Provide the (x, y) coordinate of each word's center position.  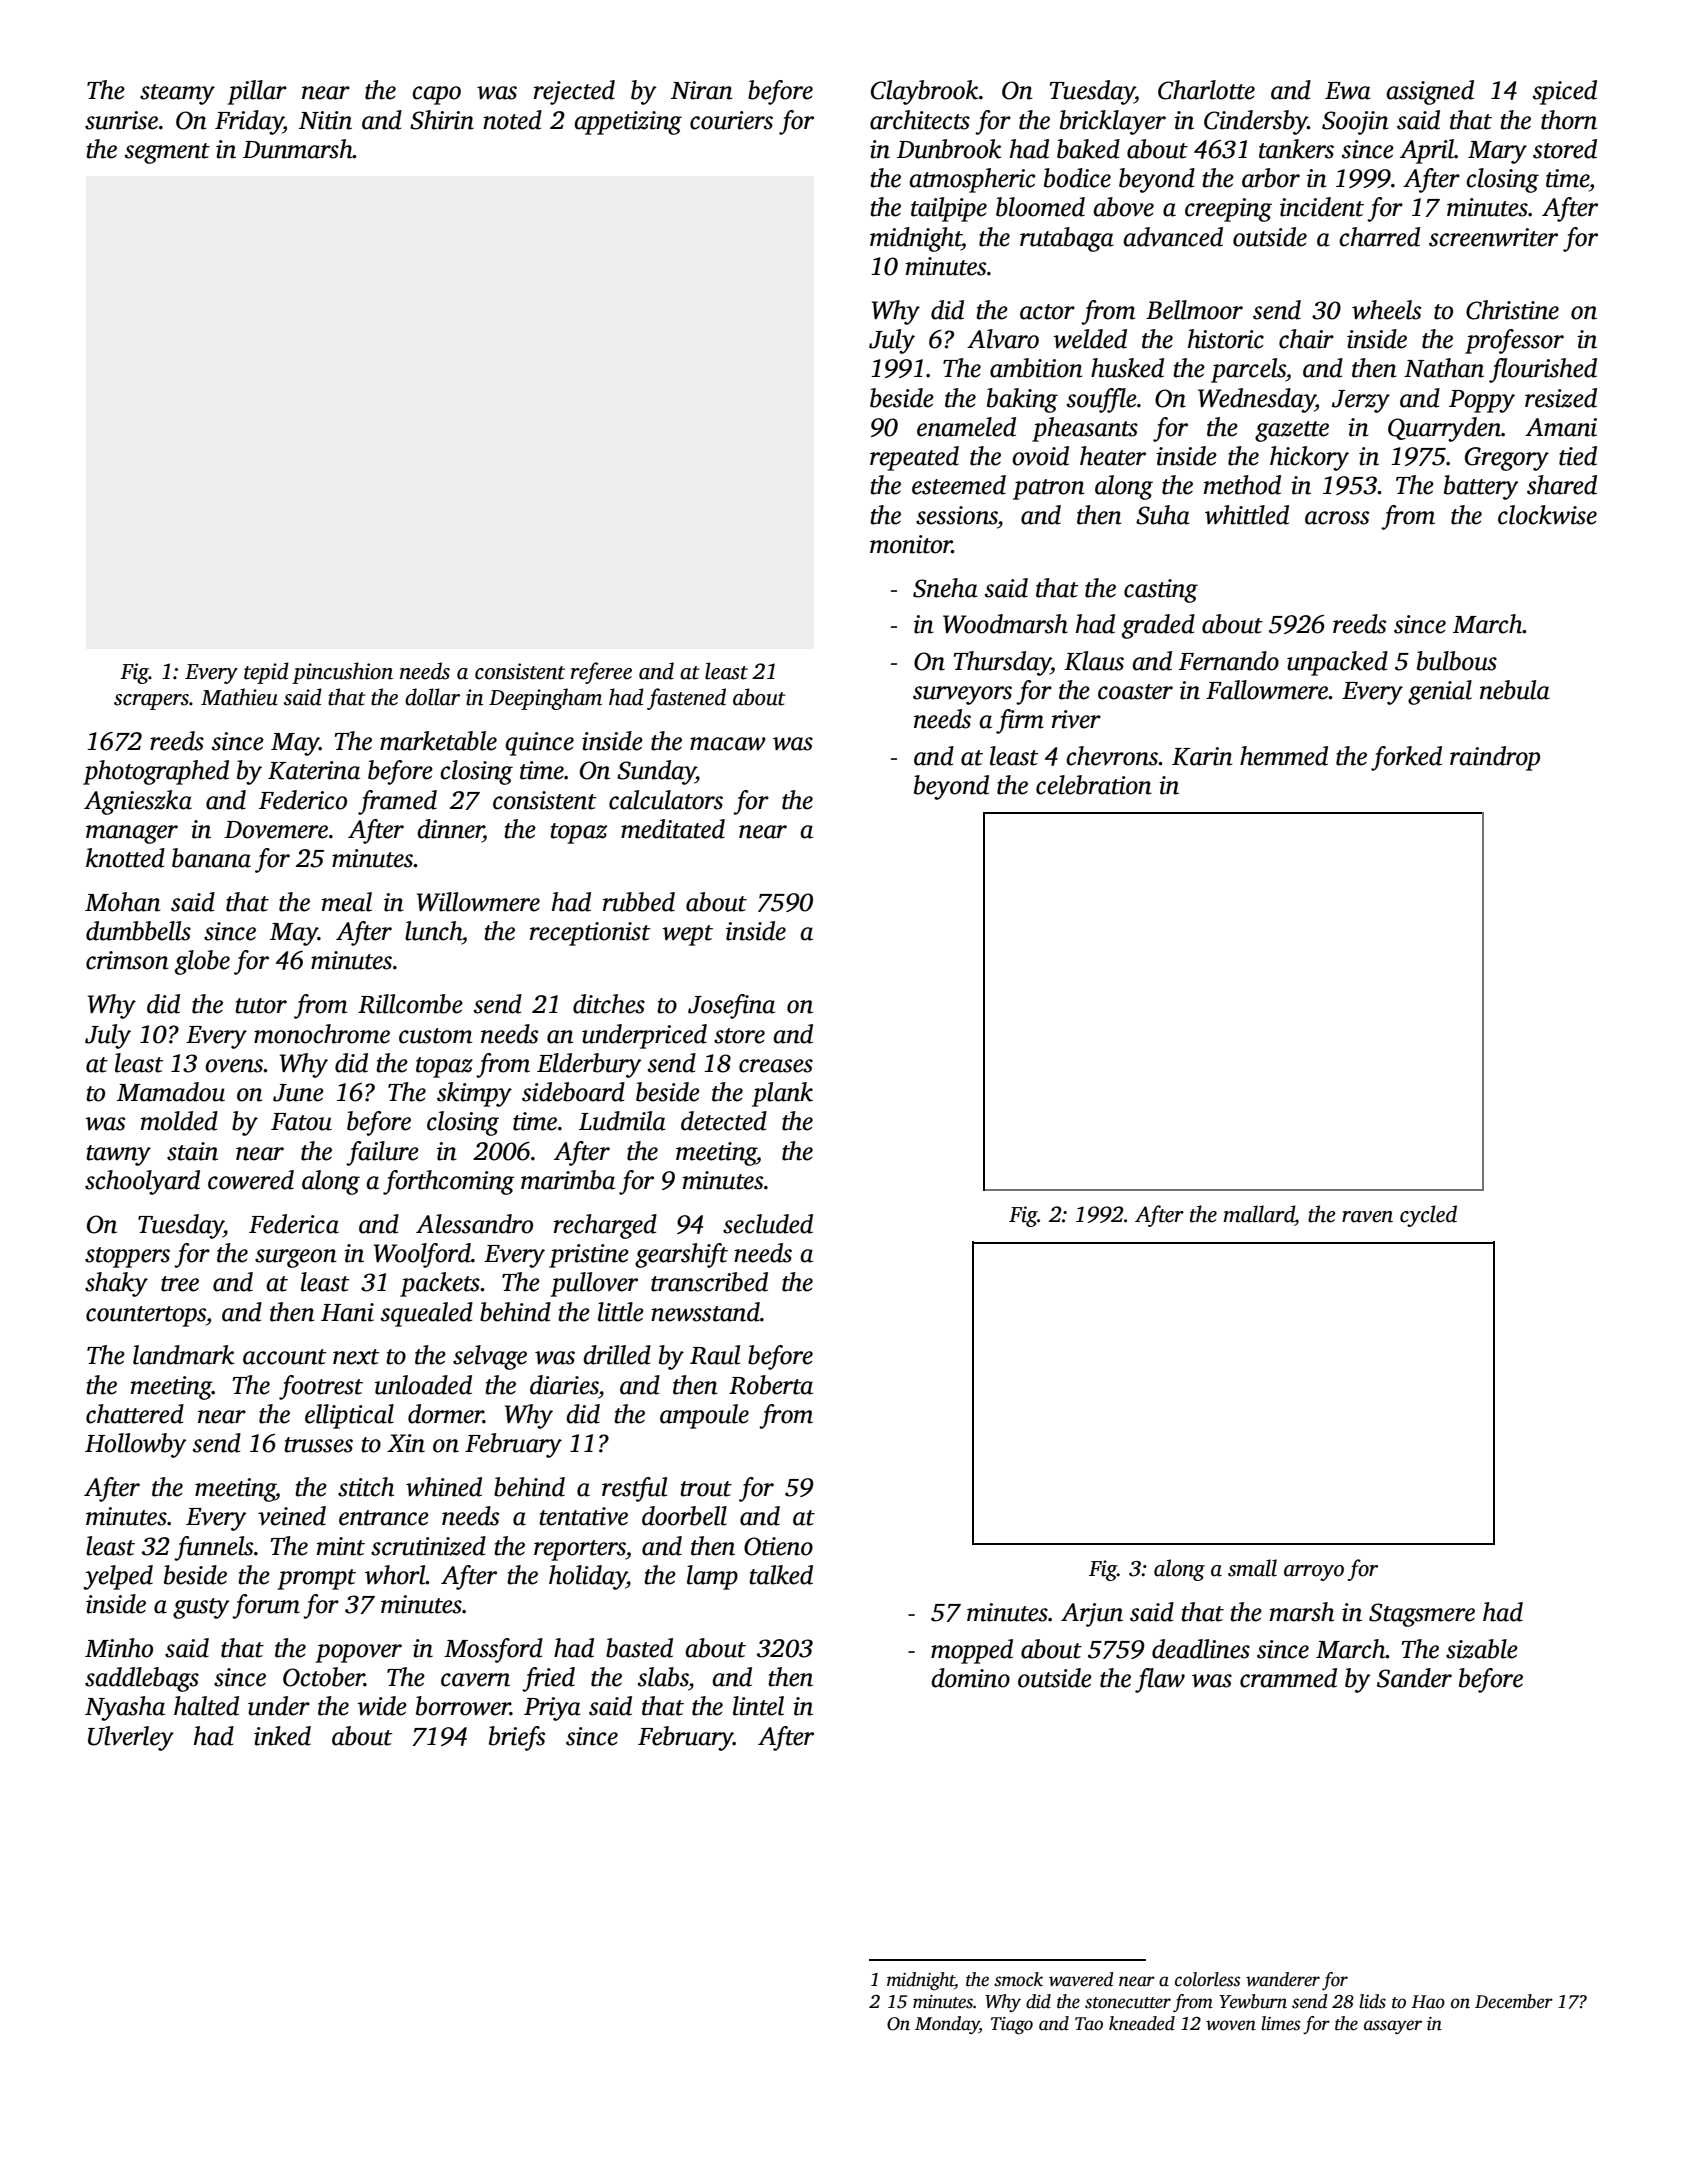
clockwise (1547, 515)
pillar (257, 92)
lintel (758, 1706)
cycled (1428, 1216)
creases (776, 1066)
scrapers (151, 702)
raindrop (1495, 758)
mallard (1259, 1214)
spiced (1565, 92)
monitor (911, 544)
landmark (183, 1355)
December (1514, 2001)
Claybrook (924, 92)
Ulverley (131, 1738)
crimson (127, 960)
